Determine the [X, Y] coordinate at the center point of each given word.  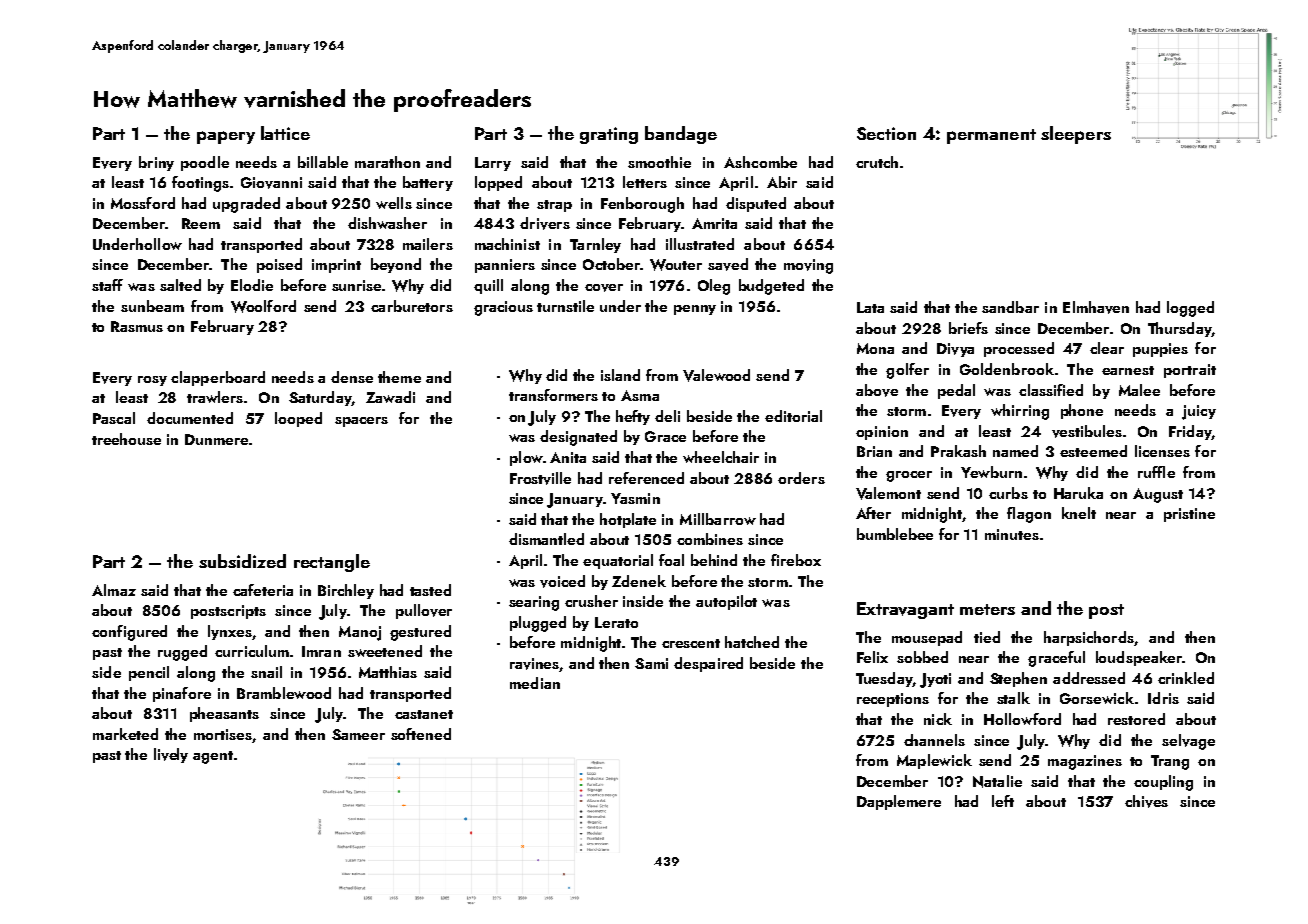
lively [171, 755]
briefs [968, 328]
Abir [782, 182]
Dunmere [216, 439]
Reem [201, 223]
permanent [991, 136]
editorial [793, 416]
